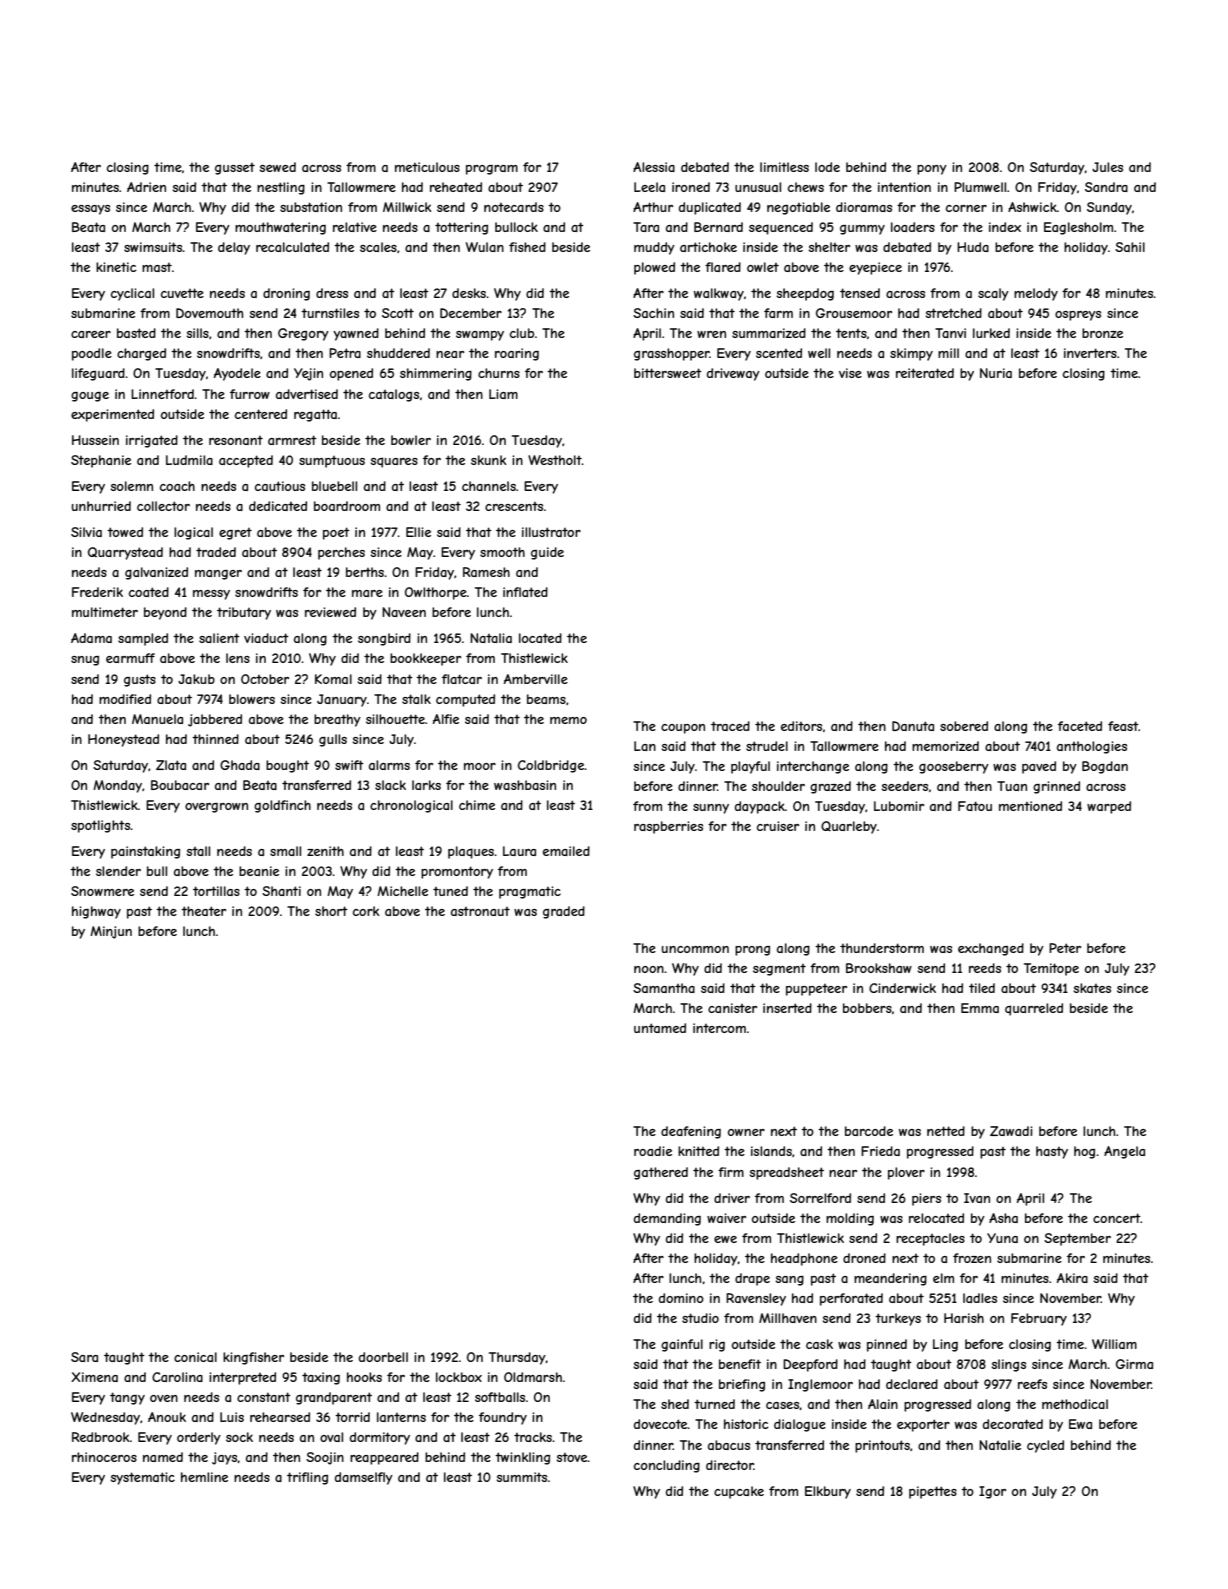  What do you see at coordinates (667, 1219) in the screenshot?
I see `demanding` at bounding box center [667, 1219].
